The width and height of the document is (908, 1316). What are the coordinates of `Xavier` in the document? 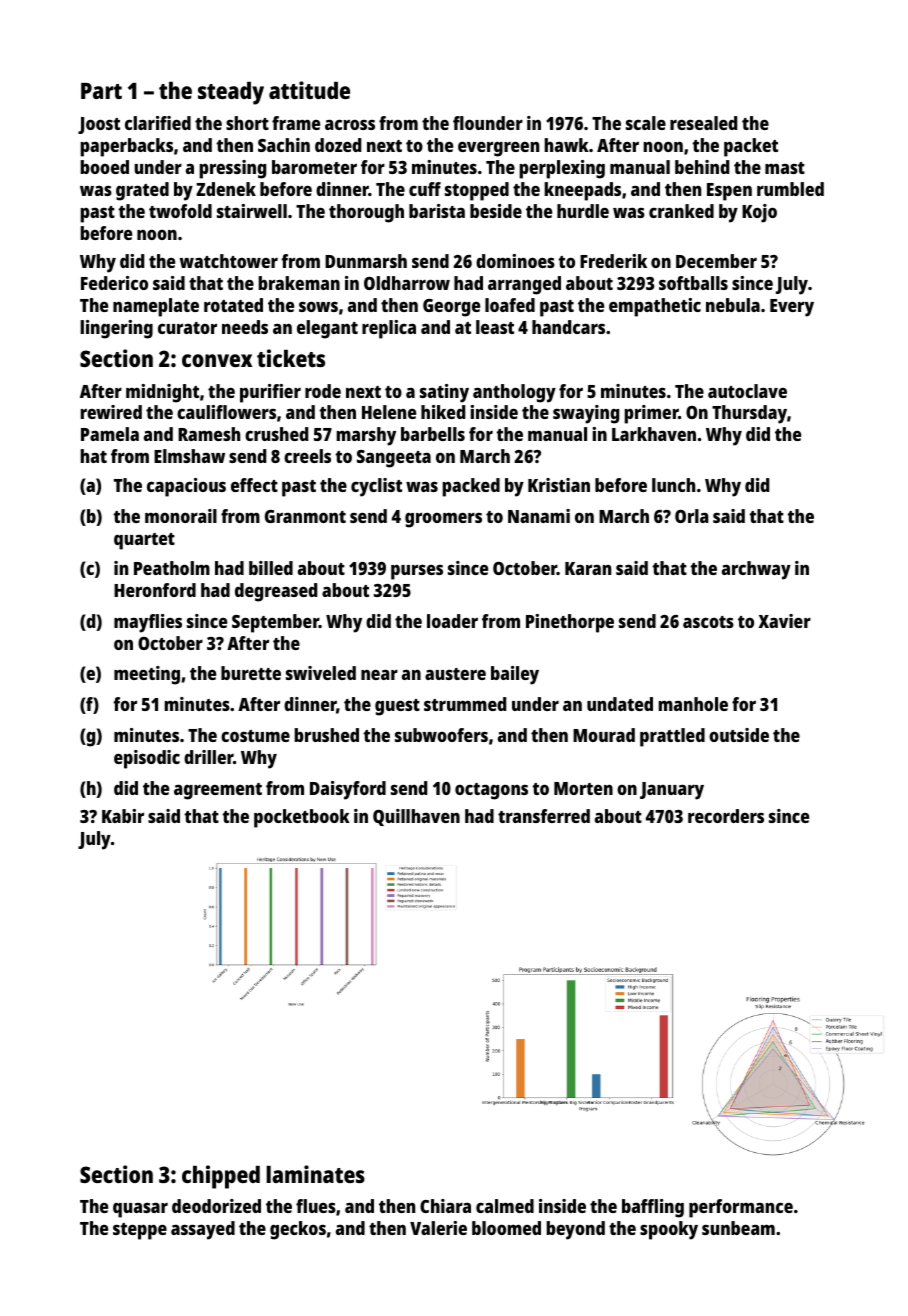 It's located at (784, 621).
